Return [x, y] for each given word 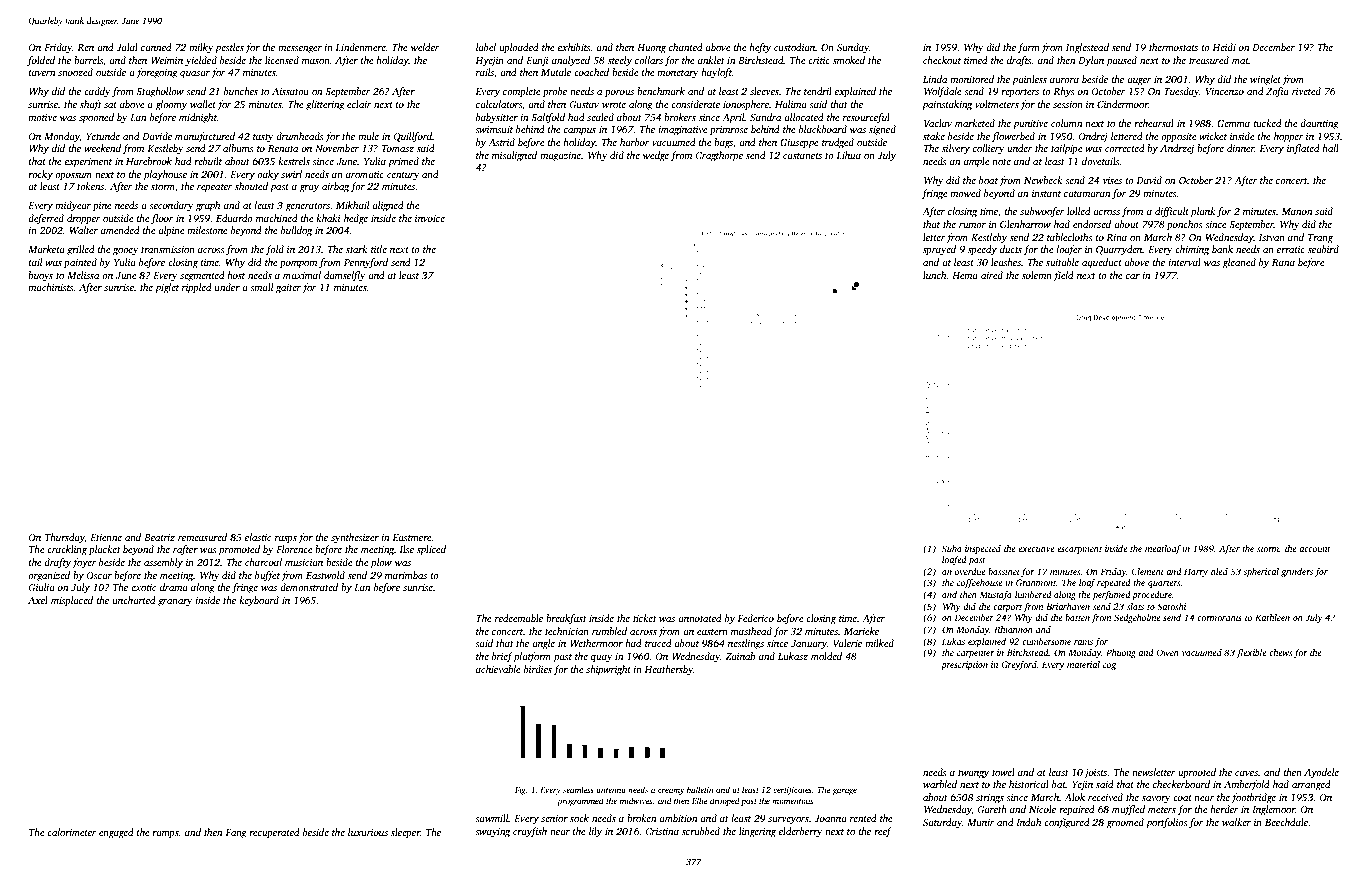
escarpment [1079, 550]
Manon [1297, 211]
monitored [972, 79]
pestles [229, 48]
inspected [983, 549]
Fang [236, 834]
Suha [952, 548]
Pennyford [366, 263]
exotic [143, 587]
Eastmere [412, 537]
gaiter [288, 289]
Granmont [1036, 582]
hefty [760, 48]
